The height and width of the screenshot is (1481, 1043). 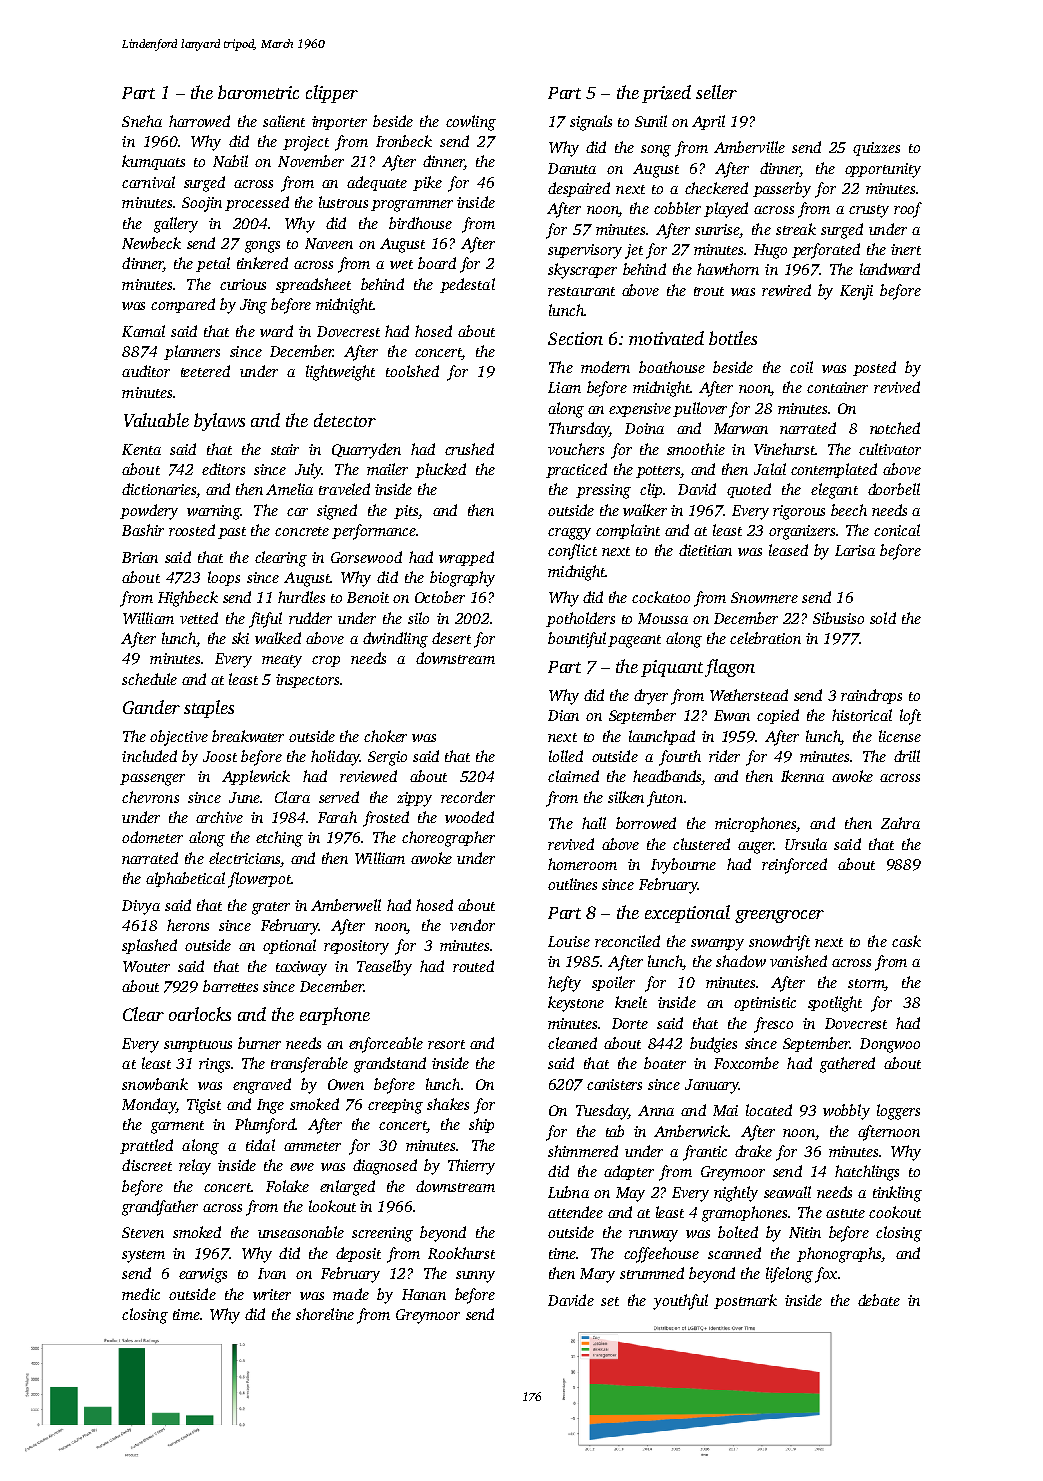 I want to click on desert, so click(x=451, y=638).
